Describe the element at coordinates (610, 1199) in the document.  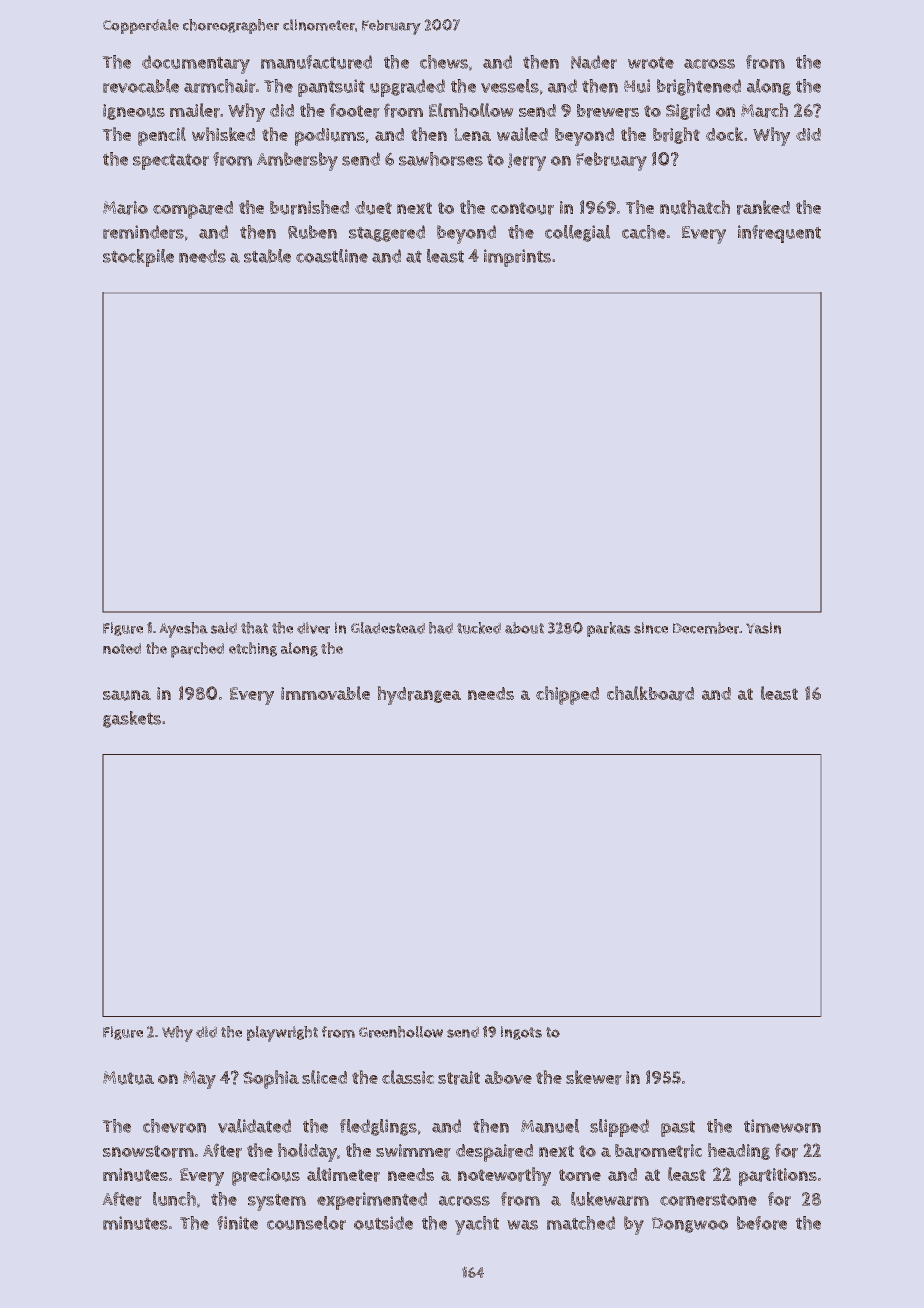
I see `lukewarm` at that location.
